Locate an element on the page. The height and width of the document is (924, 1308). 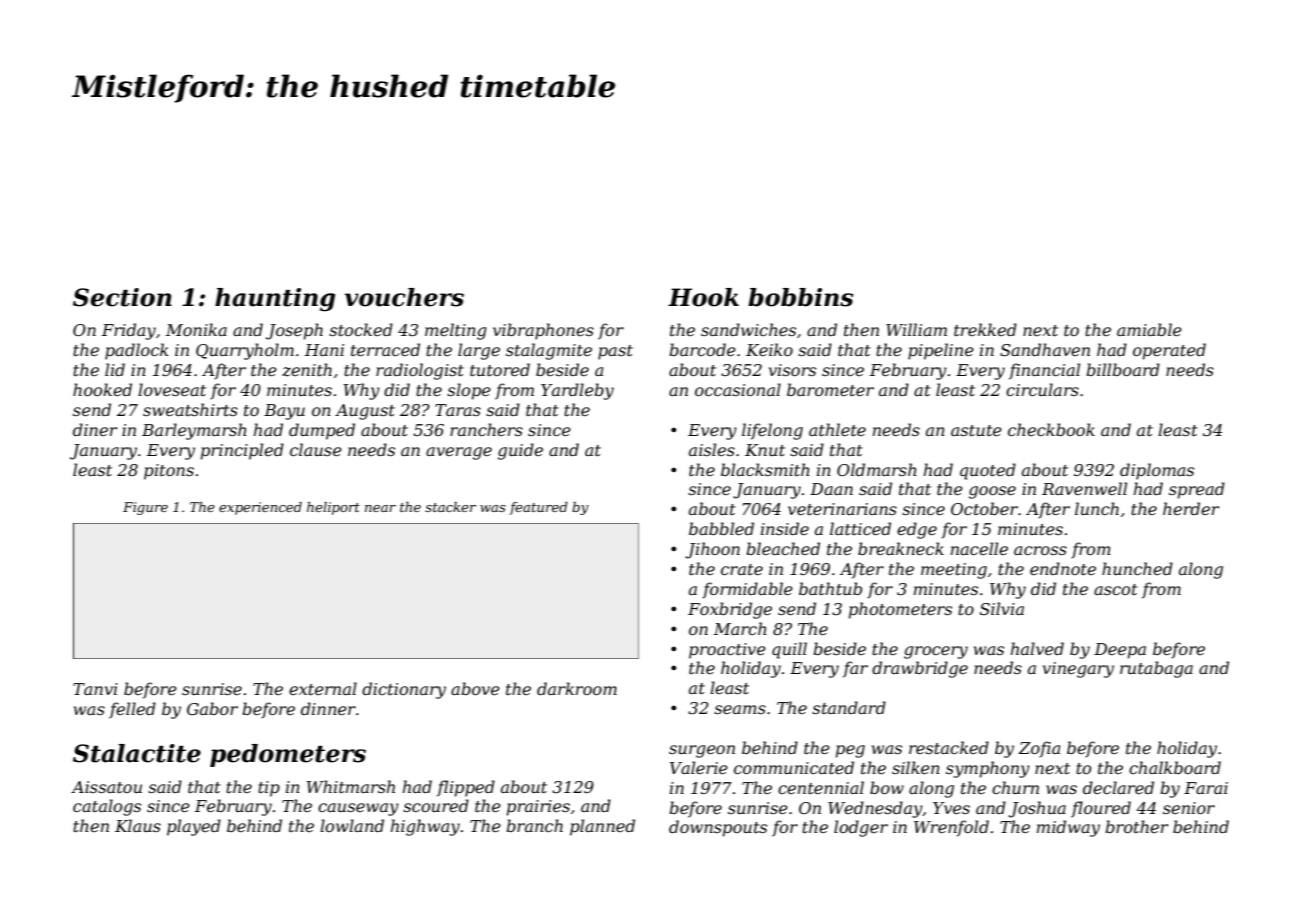
trekked is located at coordinates (985, 329).
